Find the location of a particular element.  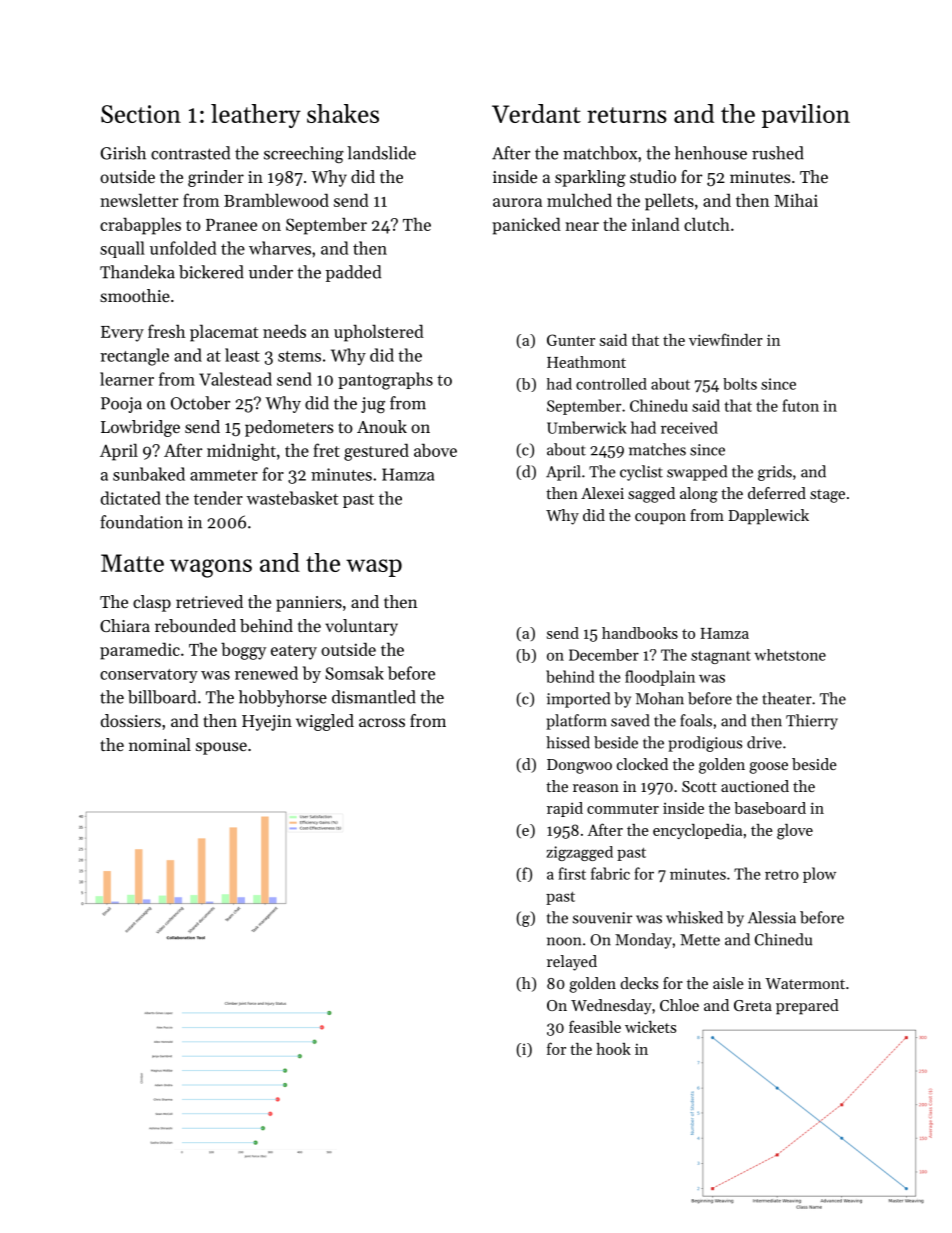

hook is located at coordinates (613, 1049).
